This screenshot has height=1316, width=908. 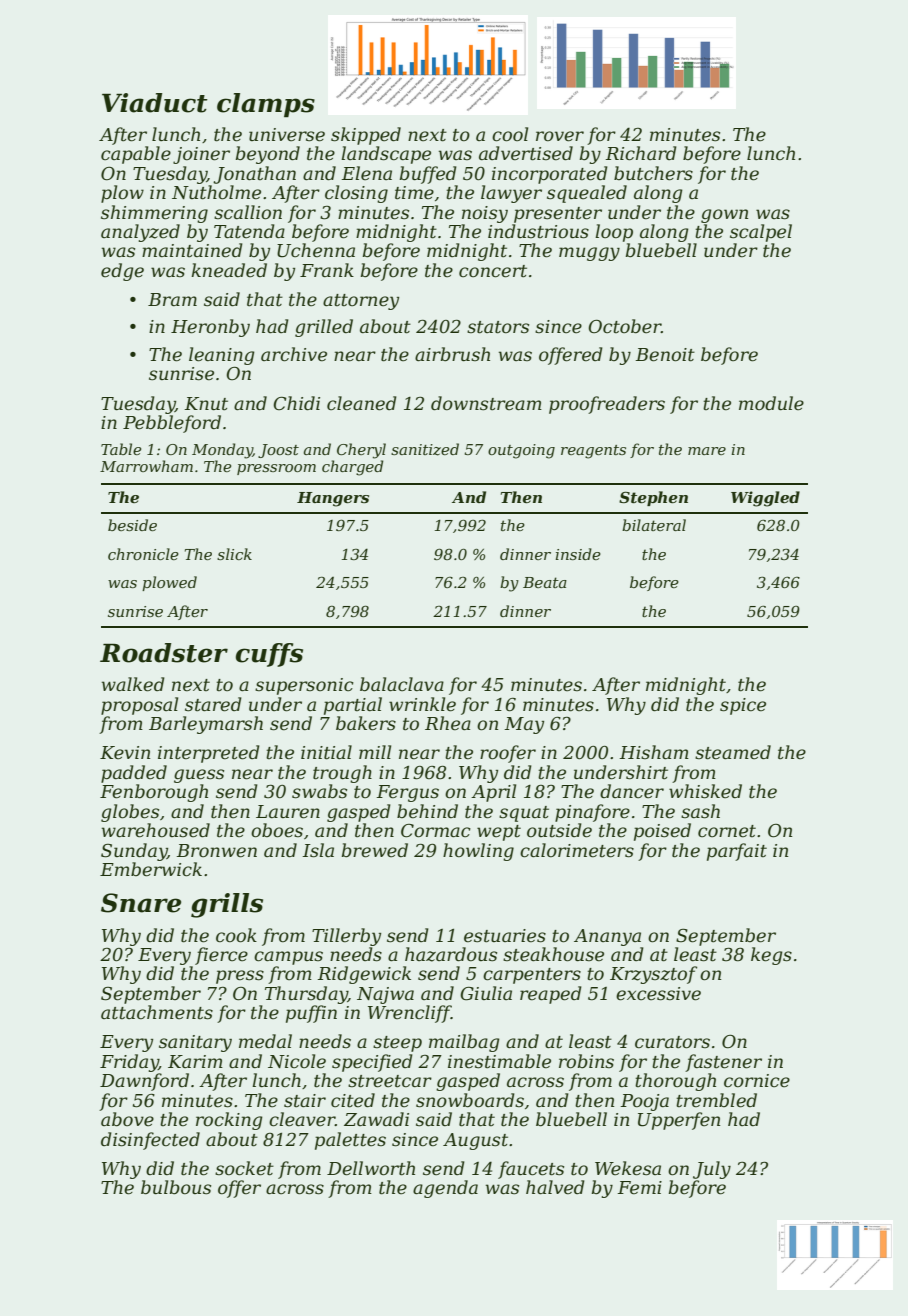 What do you see at coordinates (364, 975) in the screenshot?
I see `Ridgewick` at bounding box center [364, 975].
